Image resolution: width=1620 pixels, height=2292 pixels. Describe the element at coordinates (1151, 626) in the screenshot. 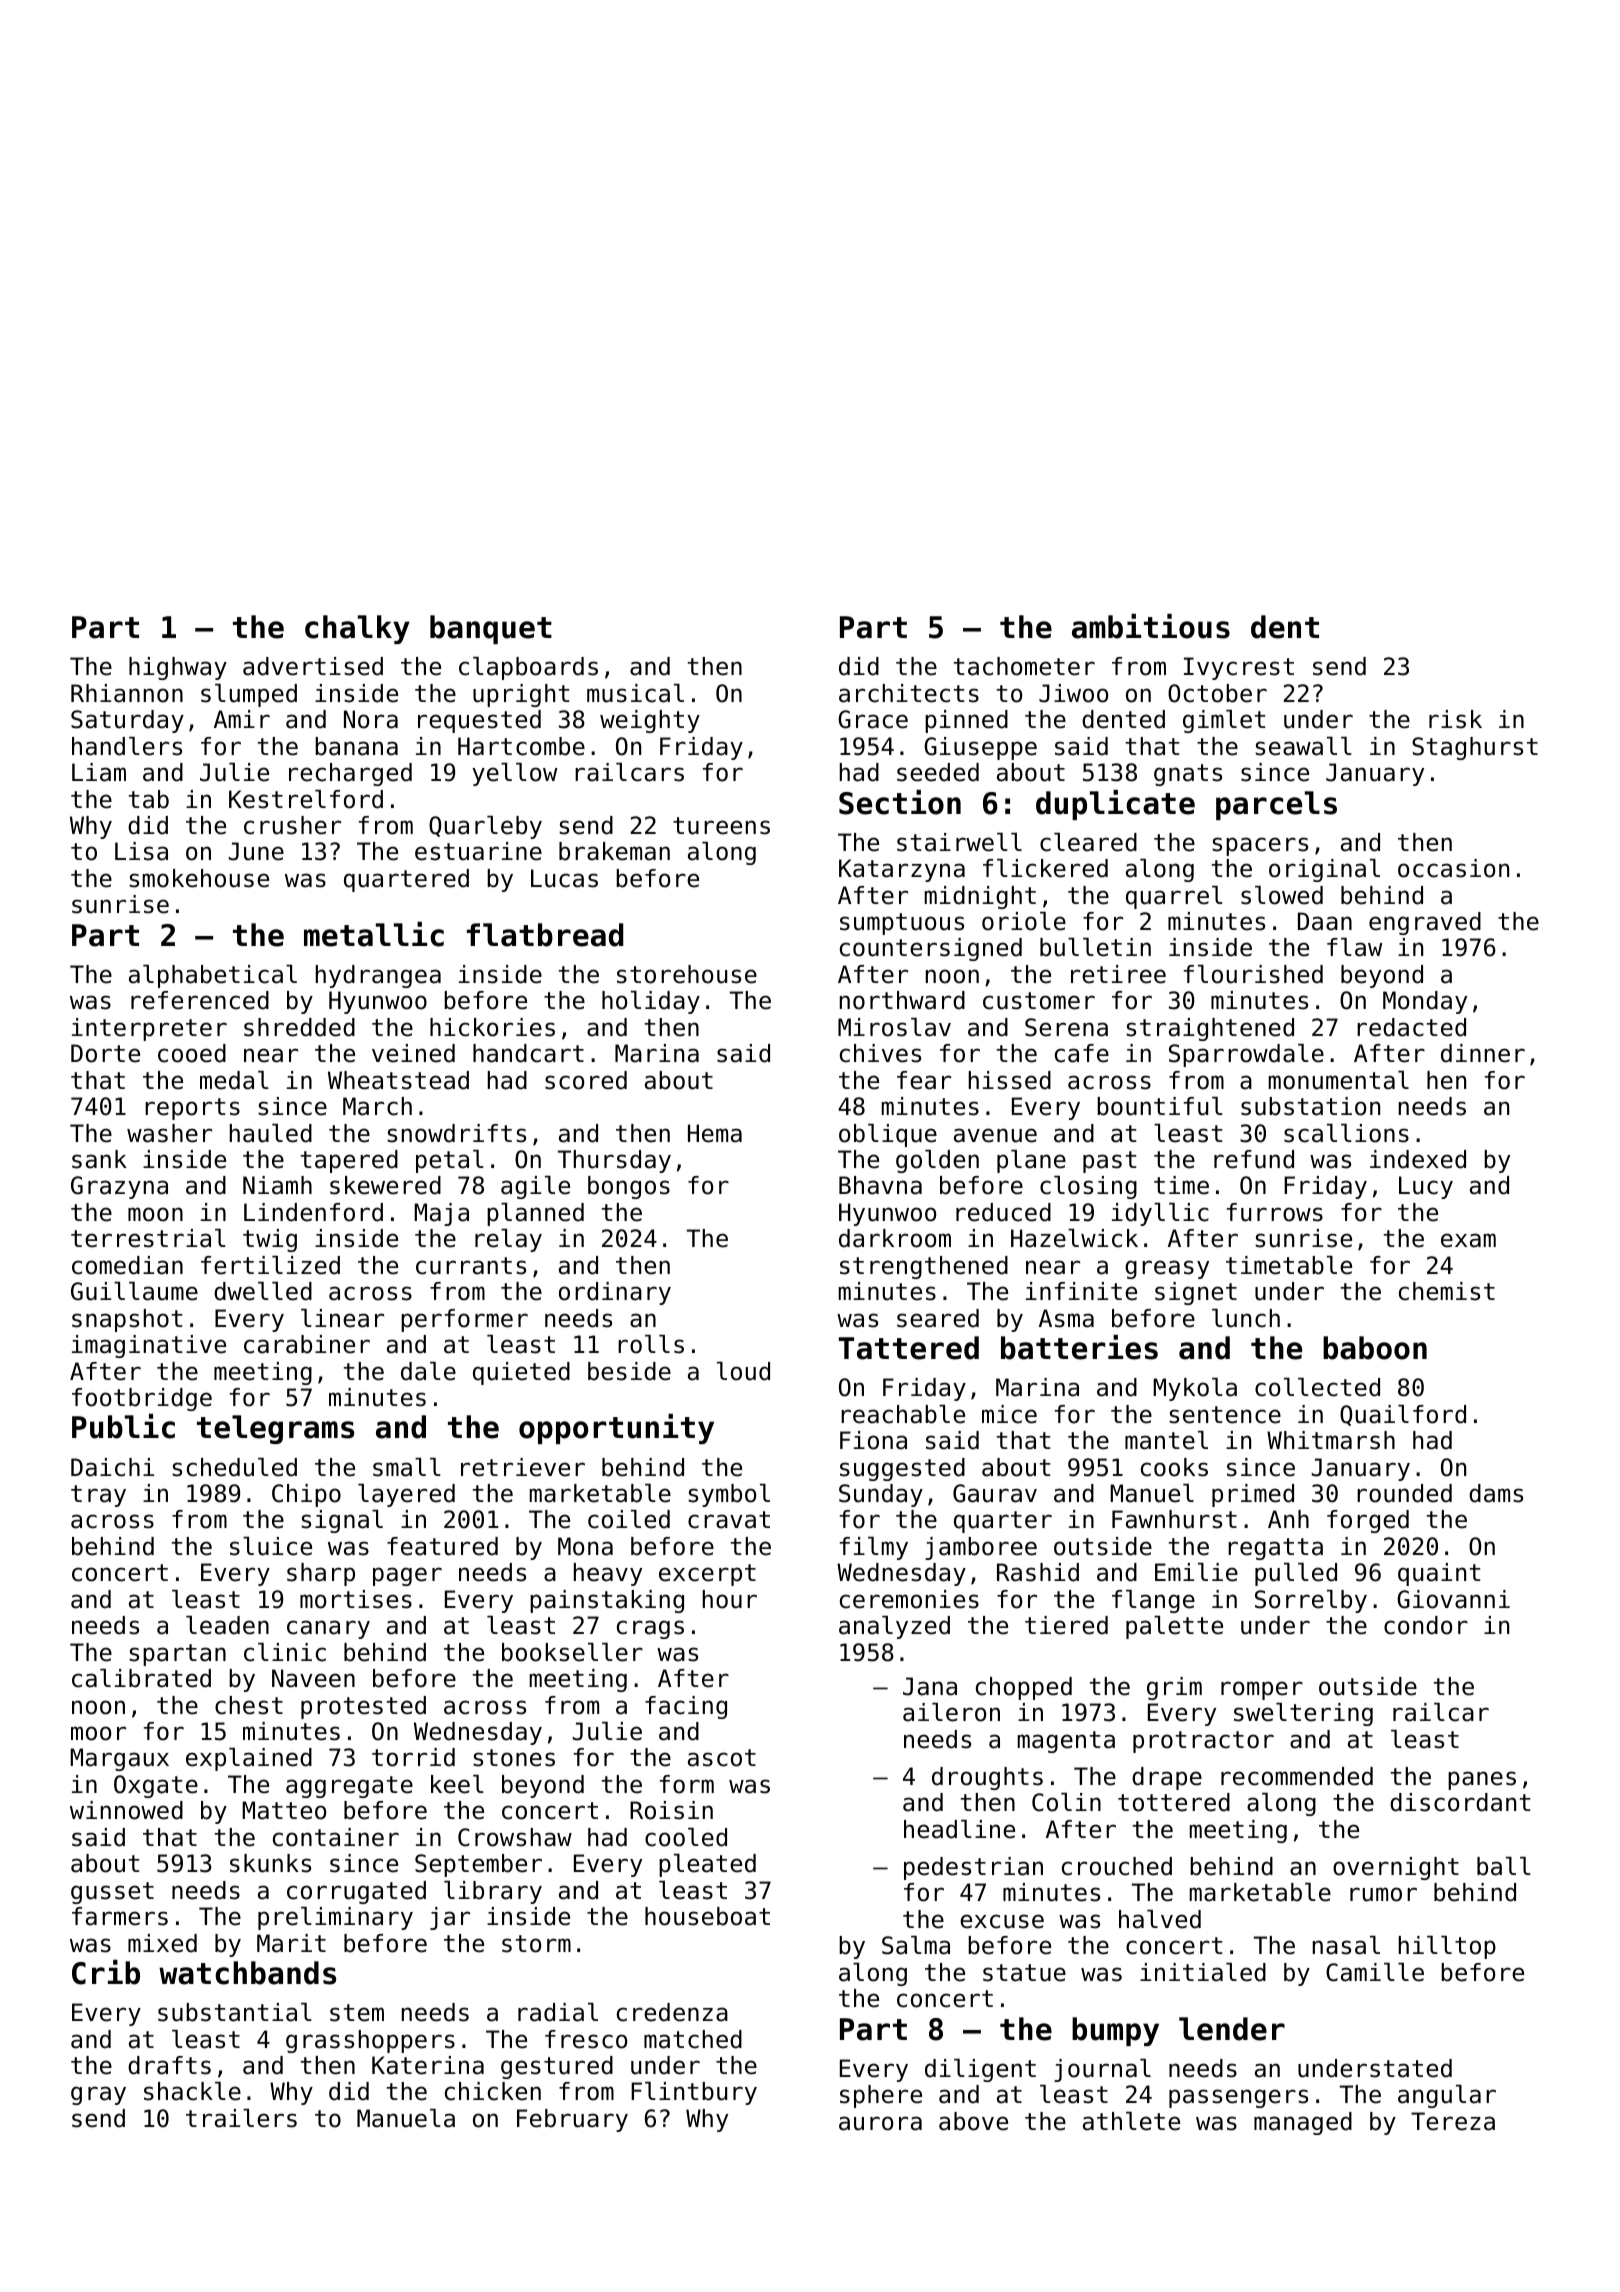

I see `ambitious` at that location.
